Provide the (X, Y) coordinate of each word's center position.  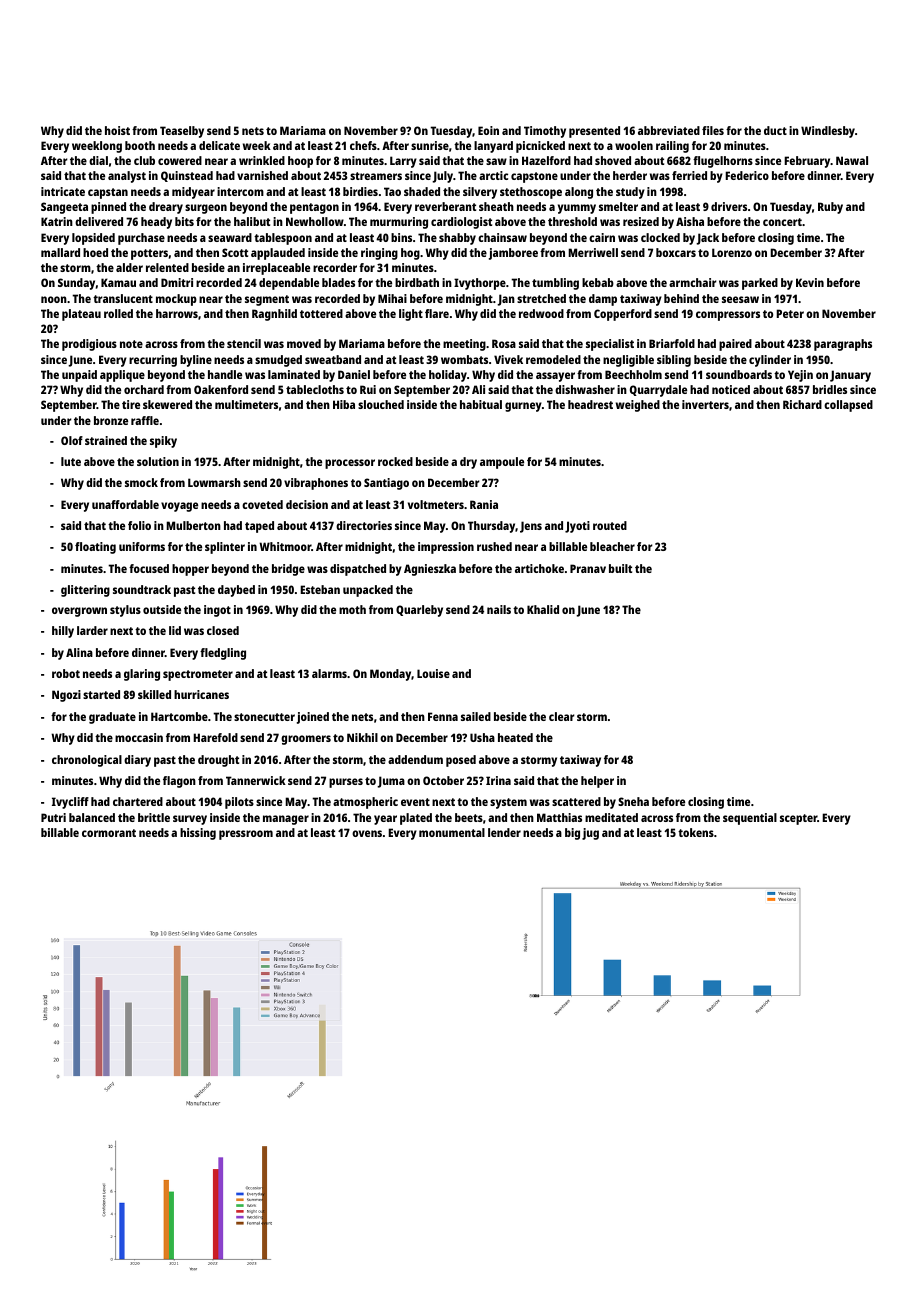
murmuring (399, 223)
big (572, 834)
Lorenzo (732, 252)
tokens (696, 832)
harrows (177, 313)
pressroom (246, 835)
